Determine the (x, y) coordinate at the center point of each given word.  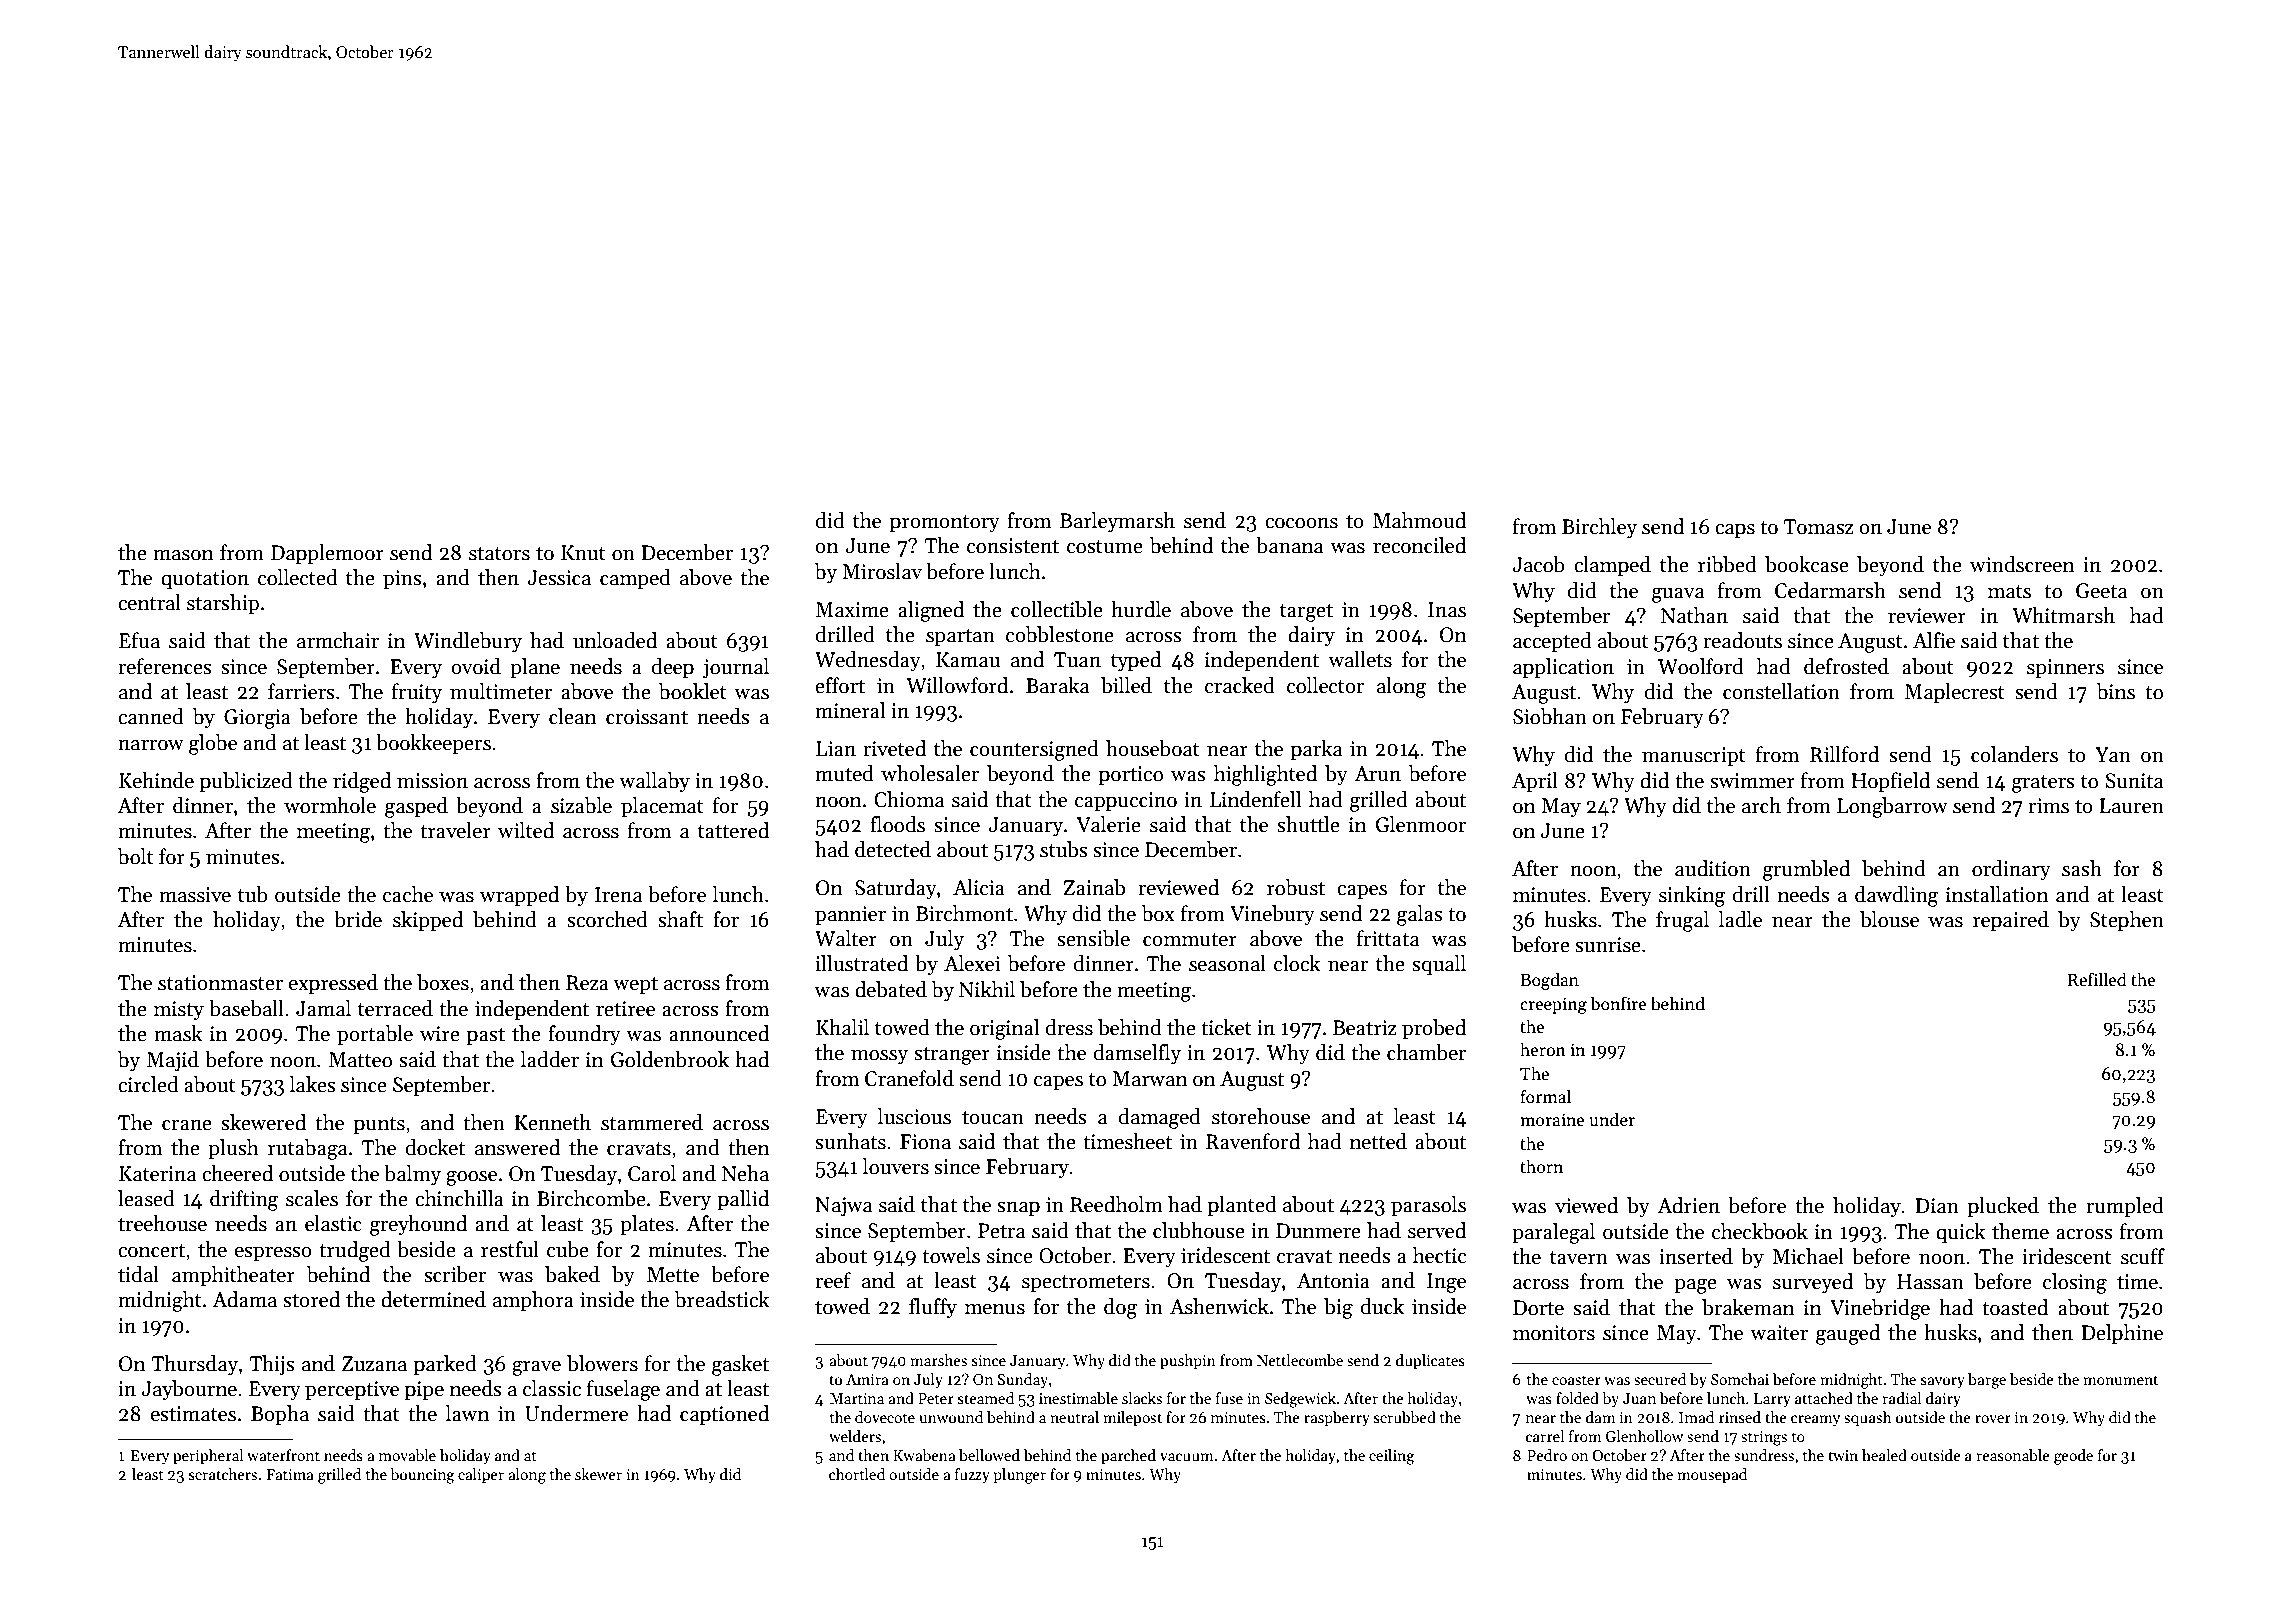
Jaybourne (189, 1390)
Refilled (2097, 979)
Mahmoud (1419, 520)
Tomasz (1818, 527)
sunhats (850, 1141)
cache (408, 894)
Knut (583, 553)
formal (1545, 1096)
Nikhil (987, 989)
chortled (857, 1474)
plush (233, 1149)
